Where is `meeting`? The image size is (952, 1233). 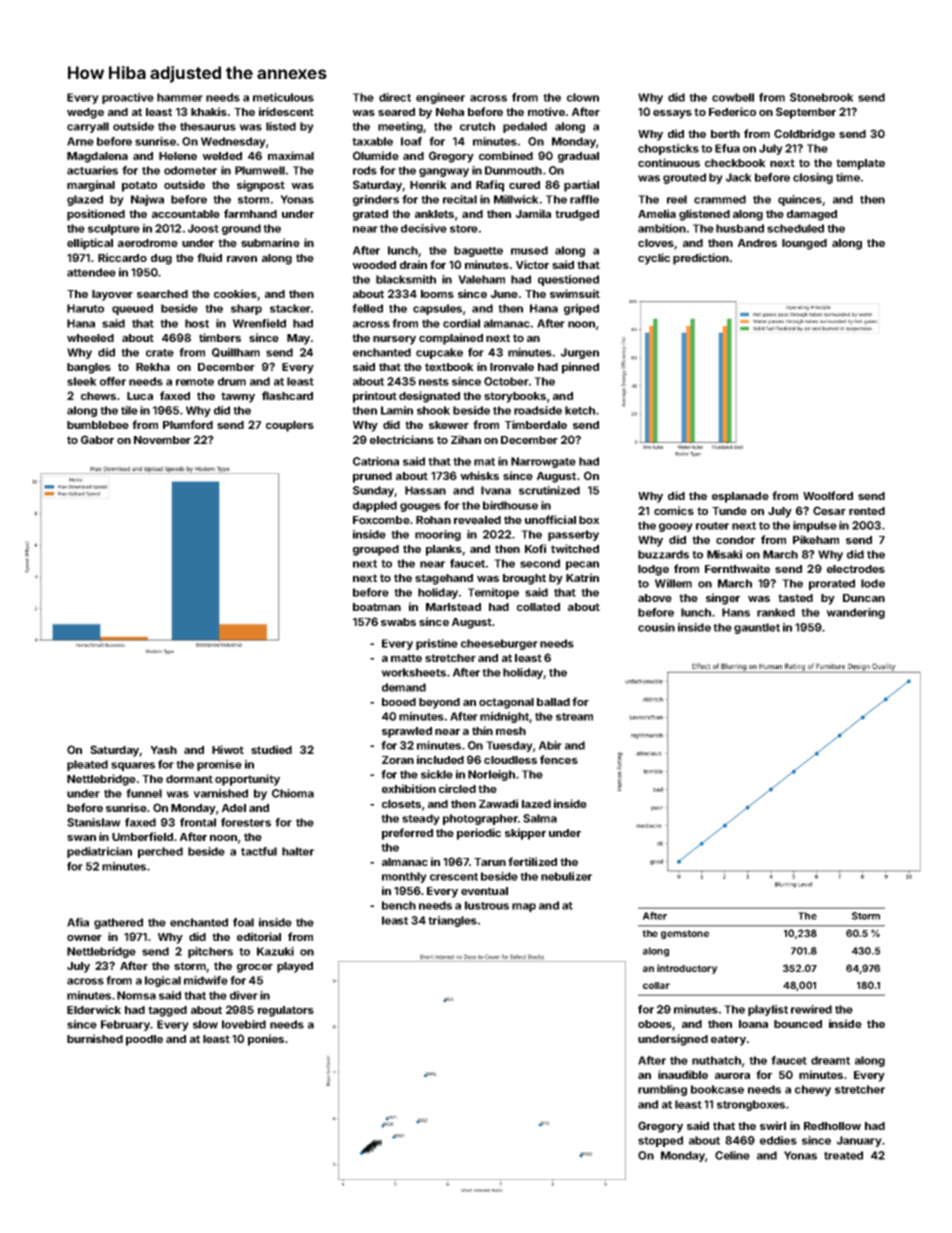
meeting is located at coordinates (400, 127).
